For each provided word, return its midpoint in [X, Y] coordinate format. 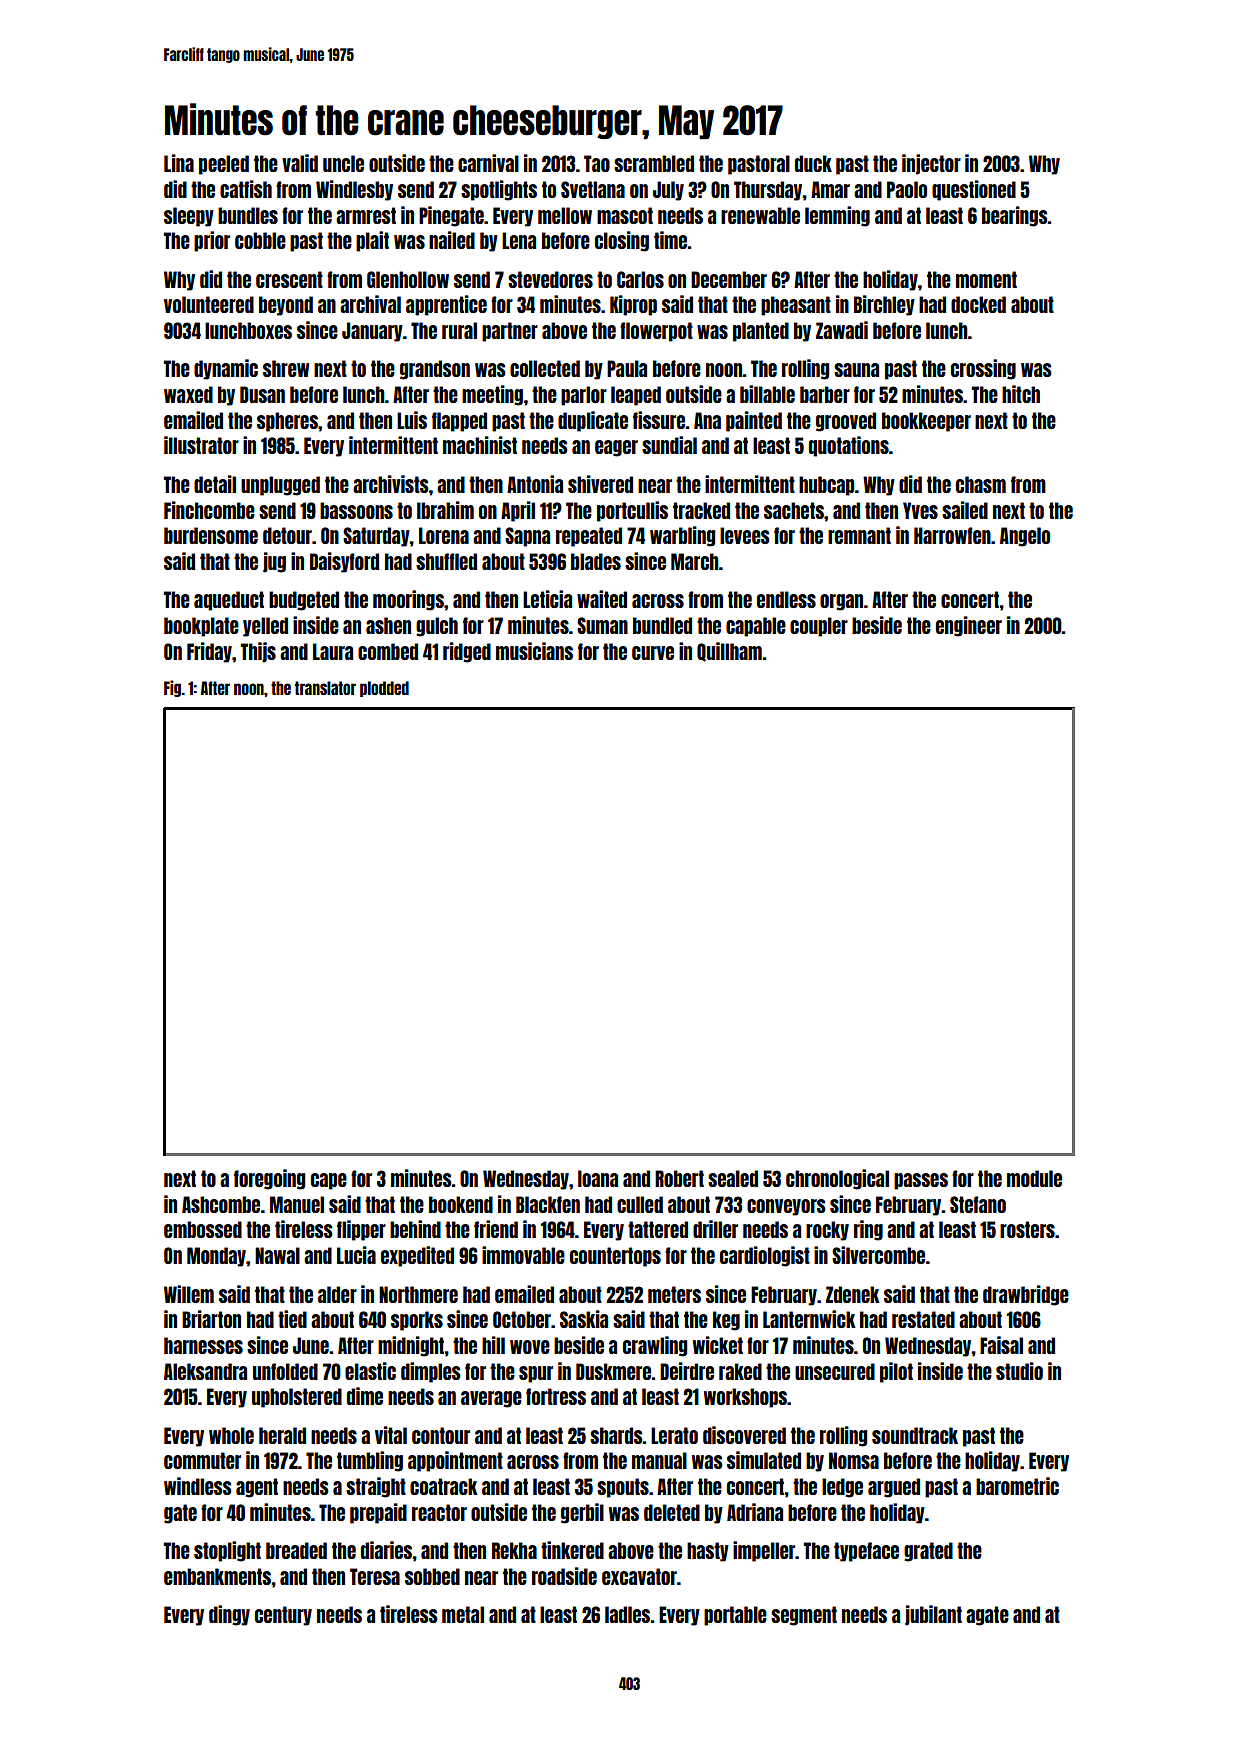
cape [329, 1181]
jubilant [933, 1615]
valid [300, 163]
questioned [974, 190]
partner [510, 332]
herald [282, 1435]
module [1034, 1178]
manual [659, 1460]
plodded [384, 689]
